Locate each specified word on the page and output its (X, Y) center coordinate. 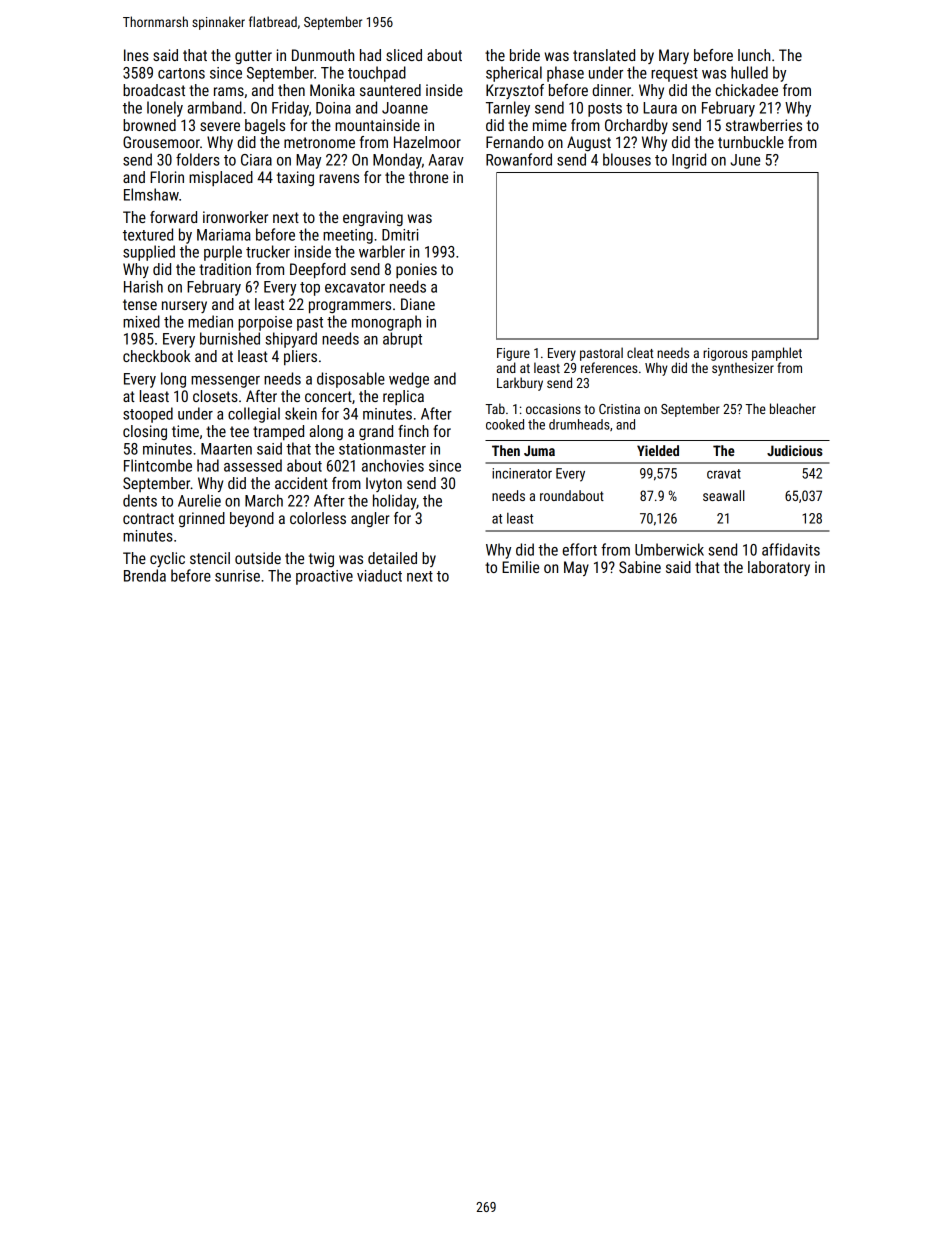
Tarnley (508, 109)
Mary (674, 56)
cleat (640, 352)
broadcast (154, 90)
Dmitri (400, 235)
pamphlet (777, 354)
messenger (225, 382)
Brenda (145, 575)
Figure (513, 354)
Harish (143, 286)
